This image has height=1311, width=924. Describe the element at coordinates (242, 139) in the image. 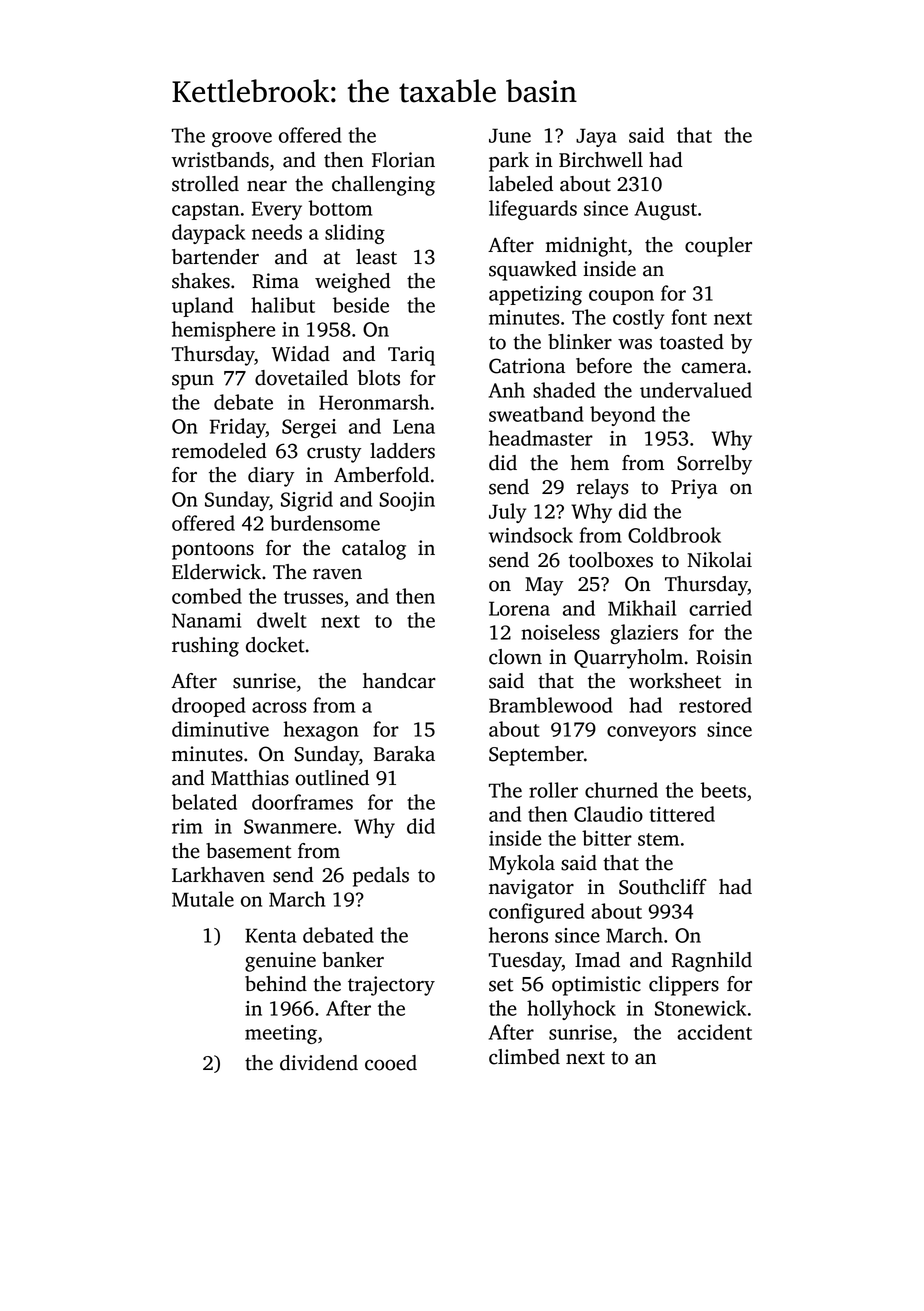

I see `groove` at that location.
